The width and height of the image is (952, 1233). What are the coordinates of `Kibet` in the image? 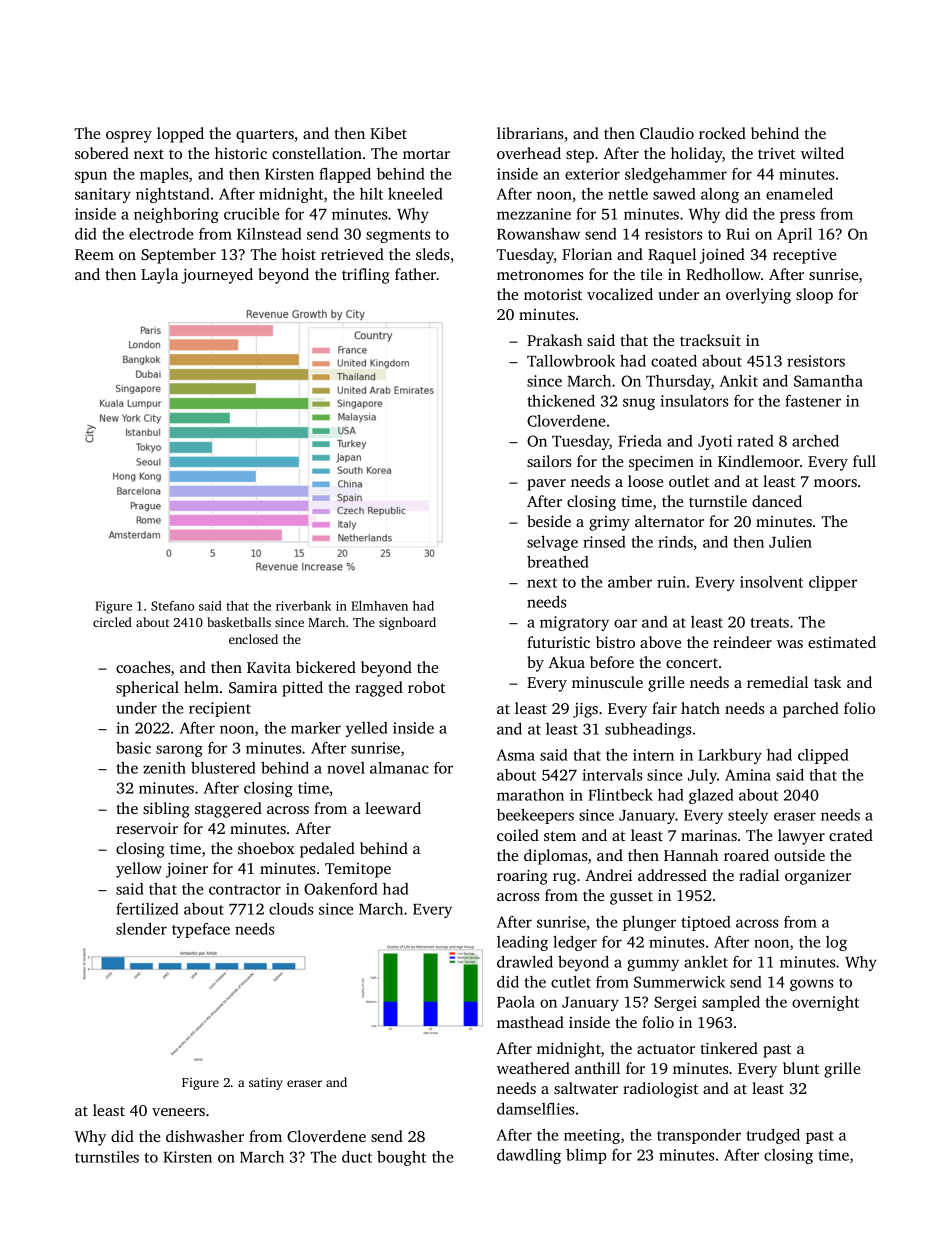 It's located at (388, 133).
